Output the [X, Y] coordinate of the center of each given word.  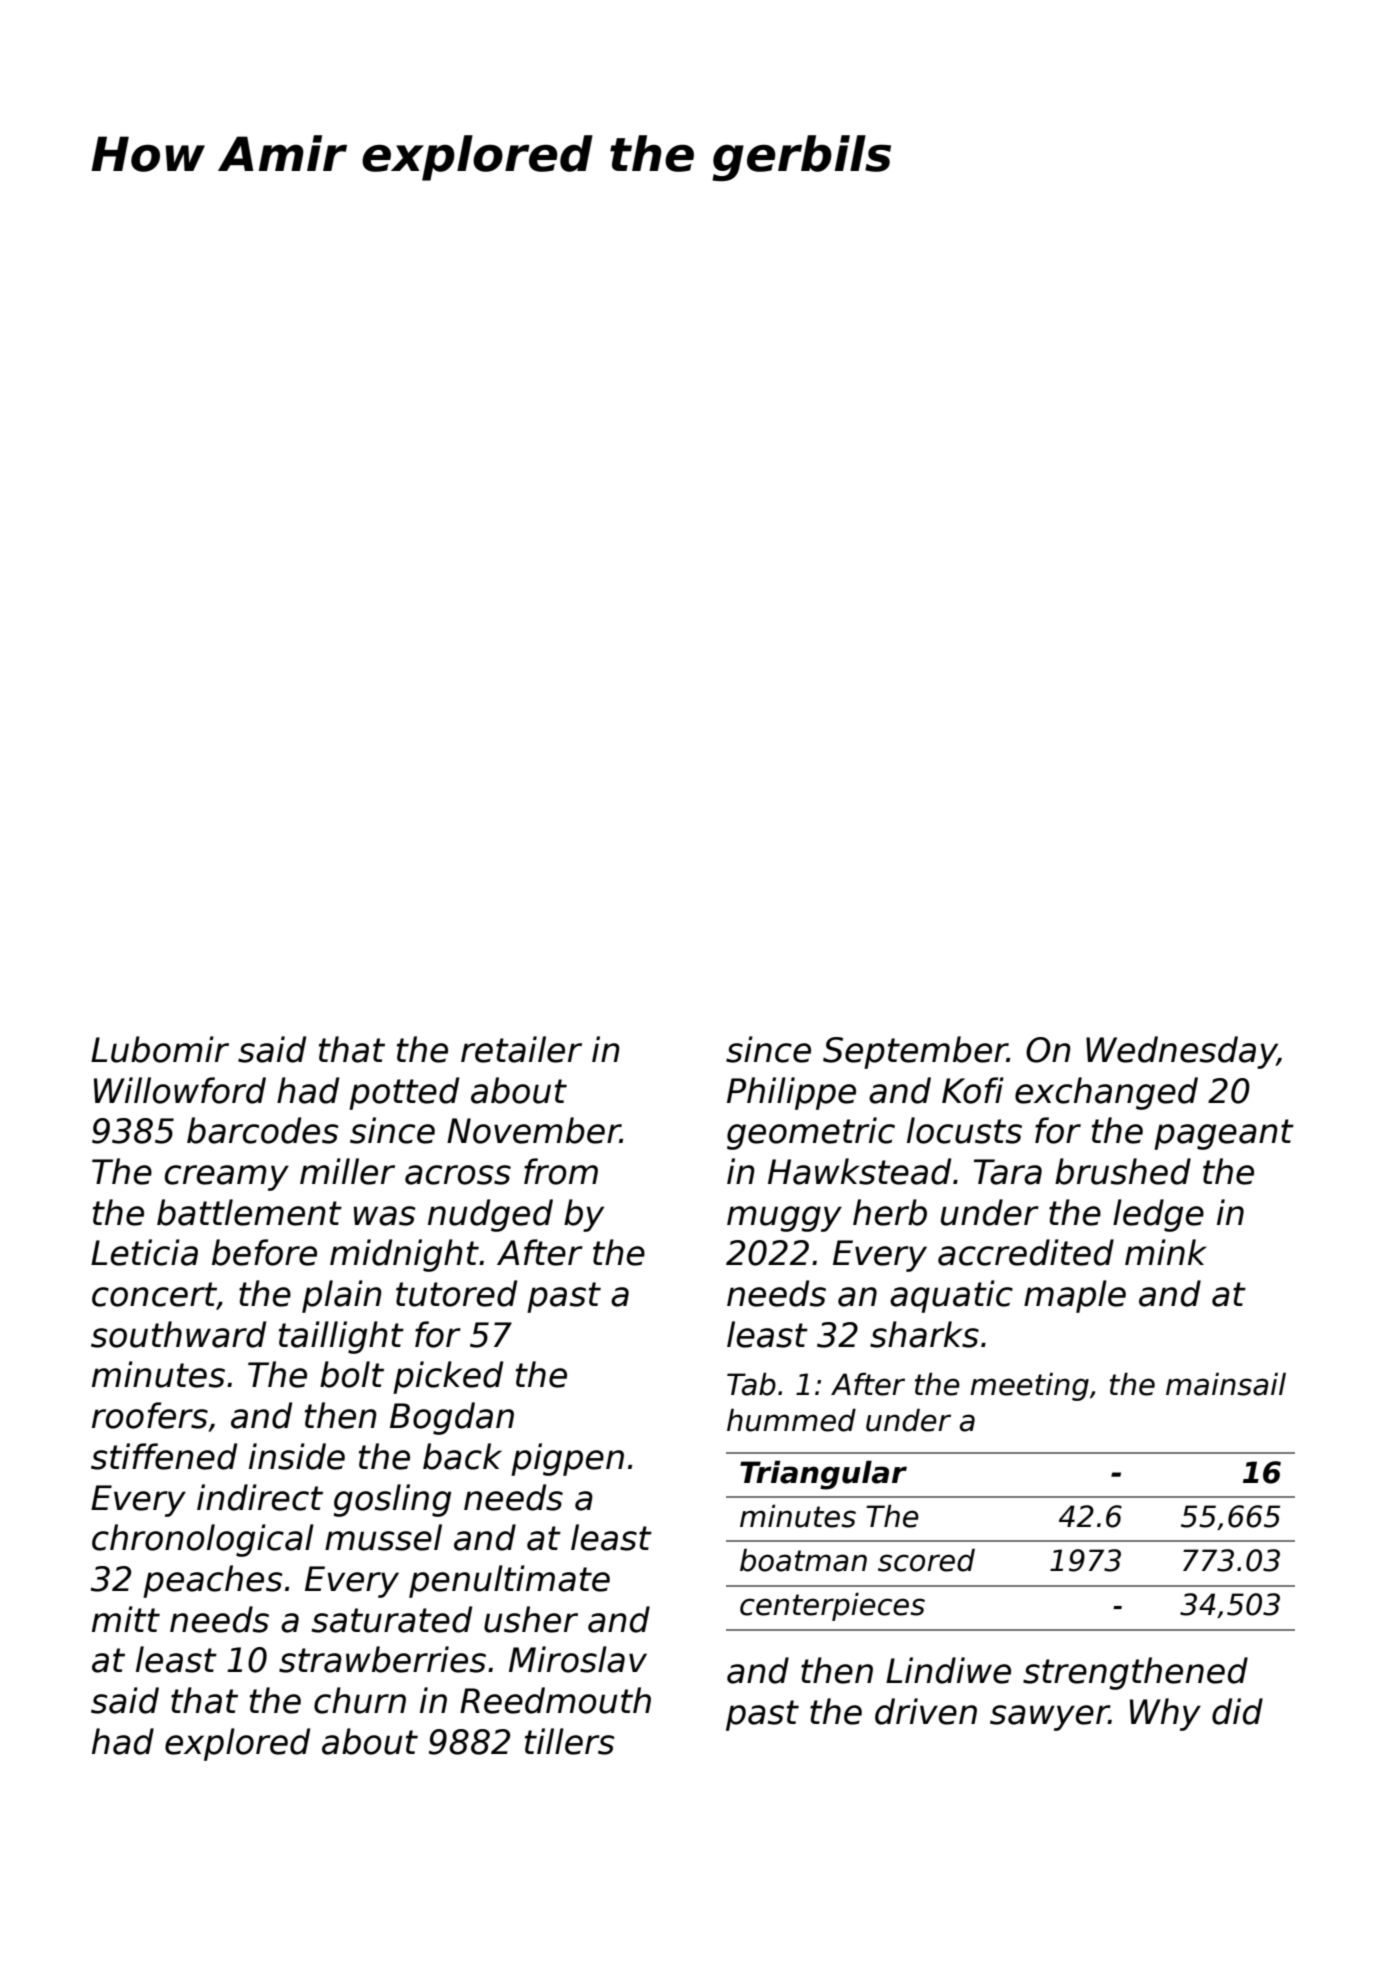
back [462, 1456]
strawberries [382, 1659]
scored [926, 1560]
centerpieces [832, 1607]
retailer [521, 1049]
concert [154, 1295]
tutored [456, 1293]
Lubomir [160, 1049]
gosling [392, 1500]
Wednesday [1181, 1052]
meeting [1029, 1387]
